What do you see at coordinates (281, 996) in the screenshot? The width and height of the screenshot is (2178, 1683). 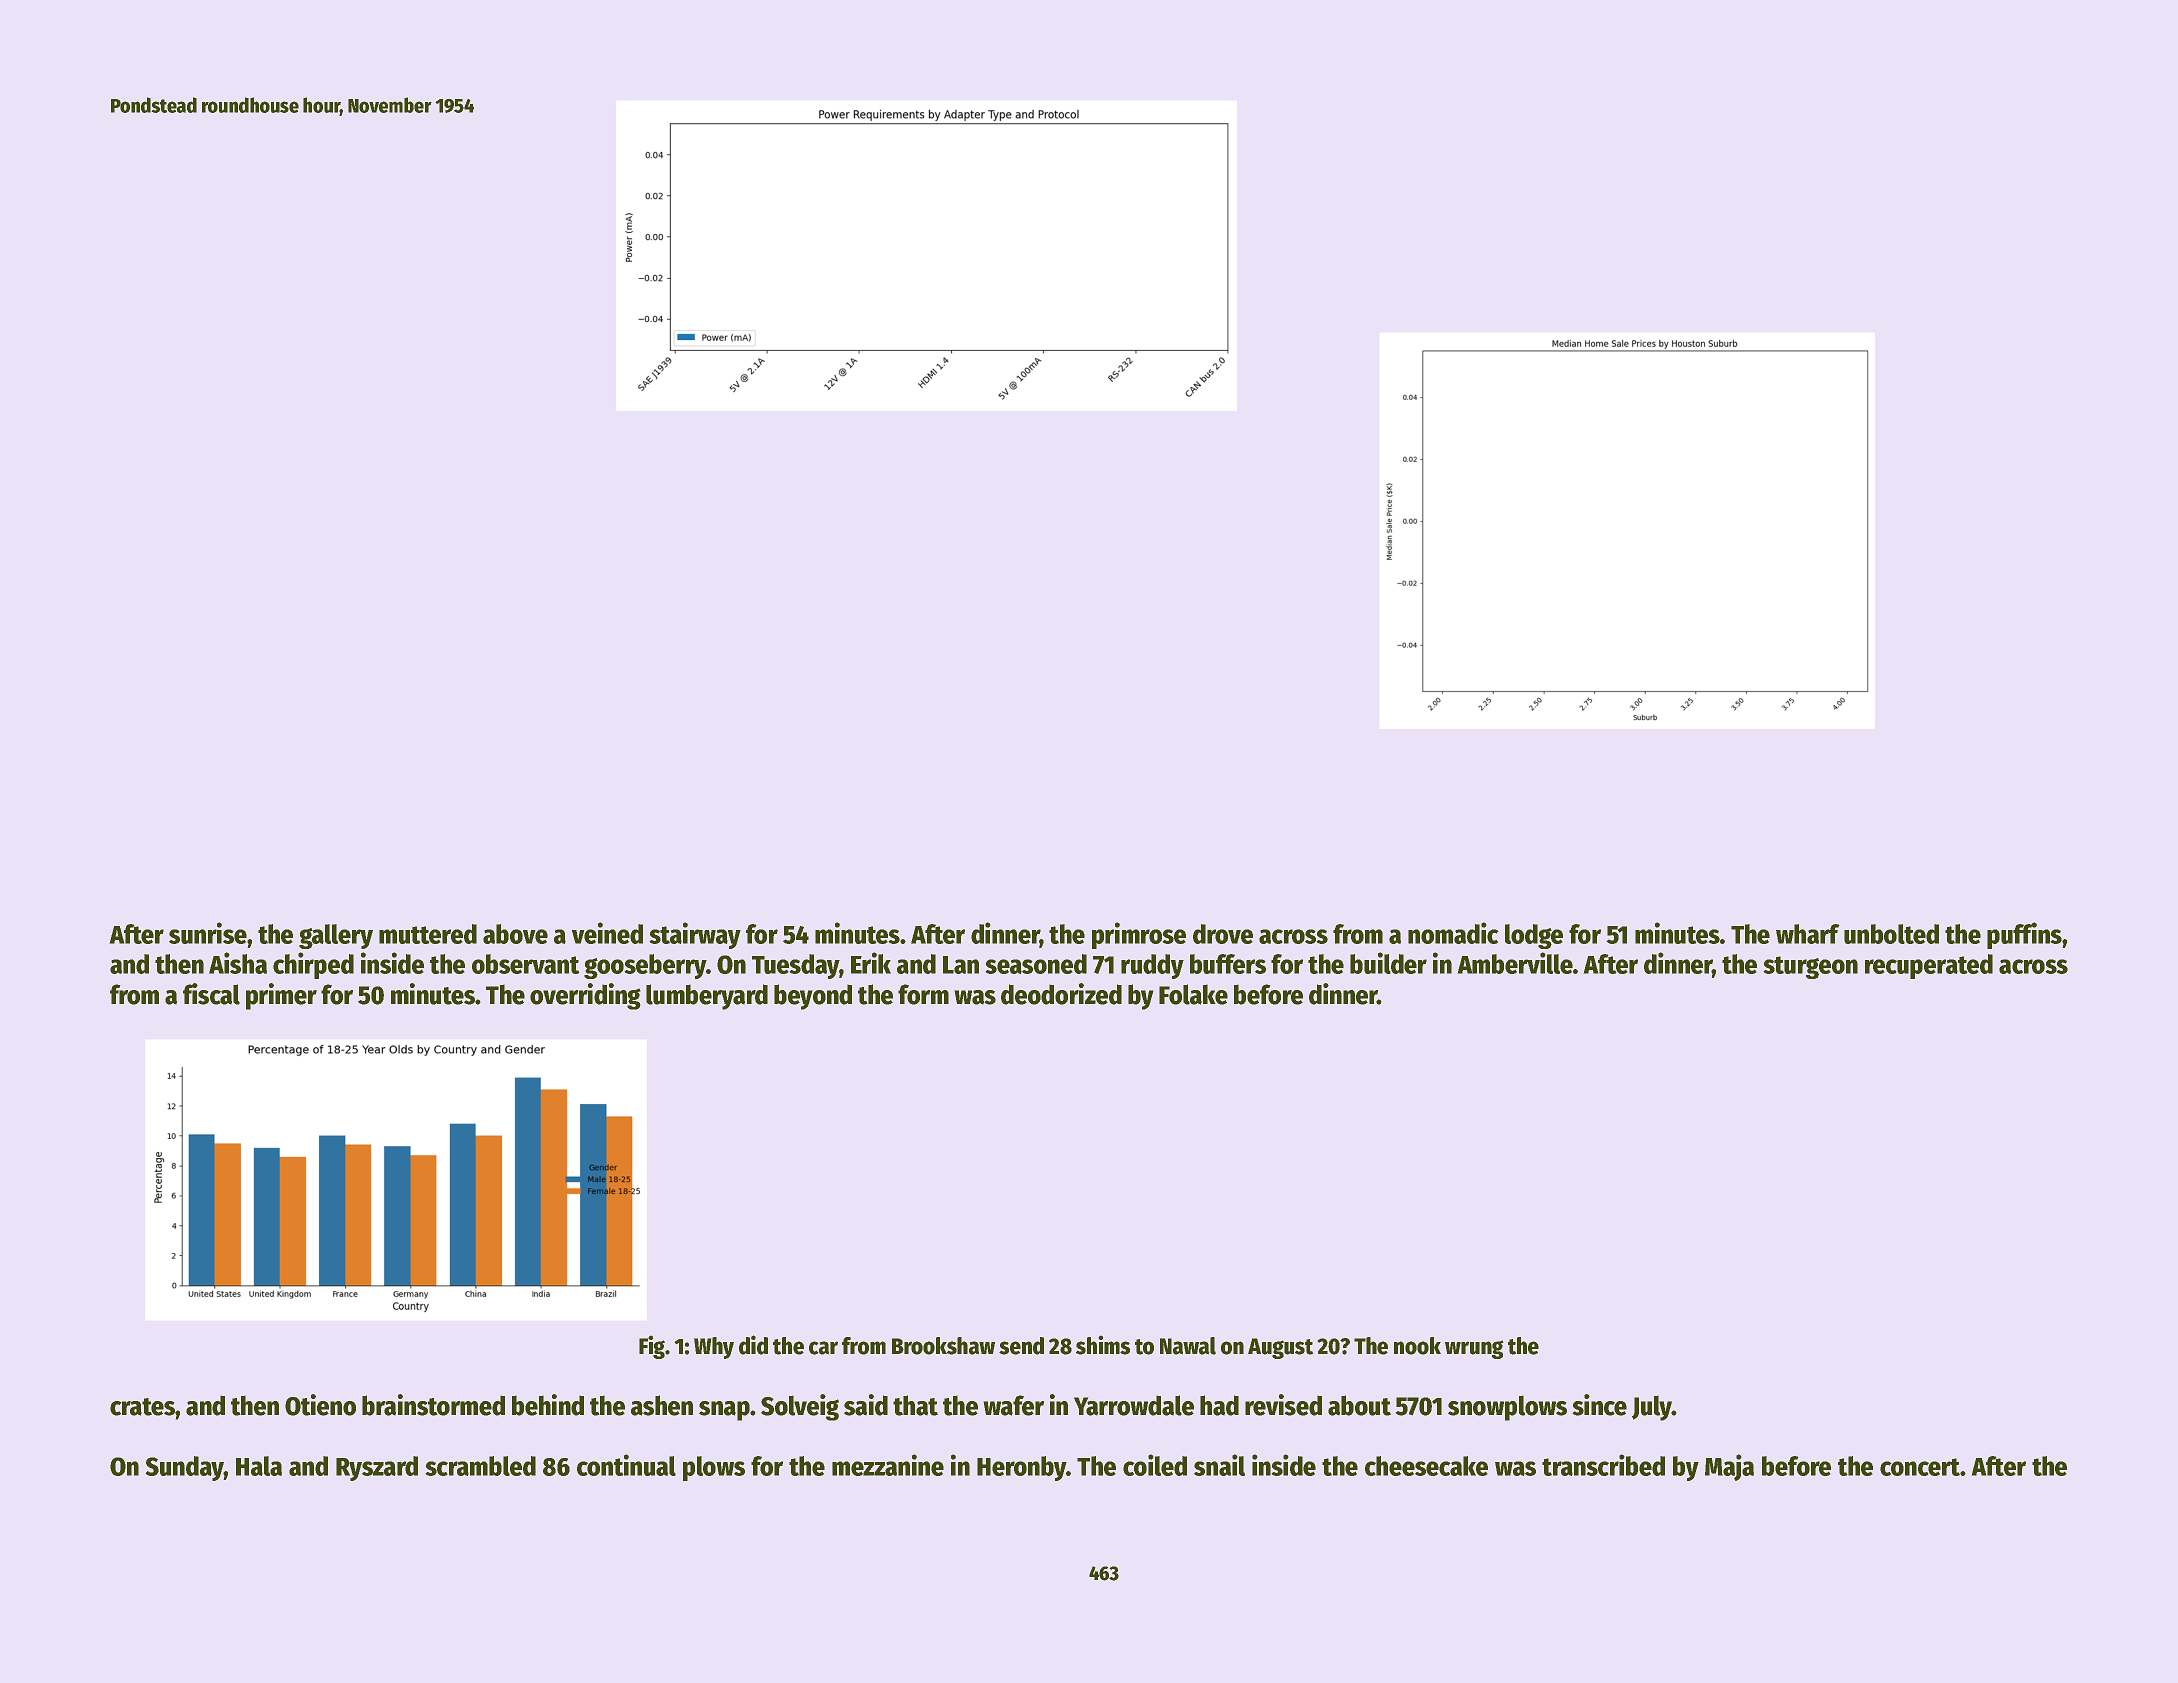 I see `primer` at bounding box center [281, 996].
